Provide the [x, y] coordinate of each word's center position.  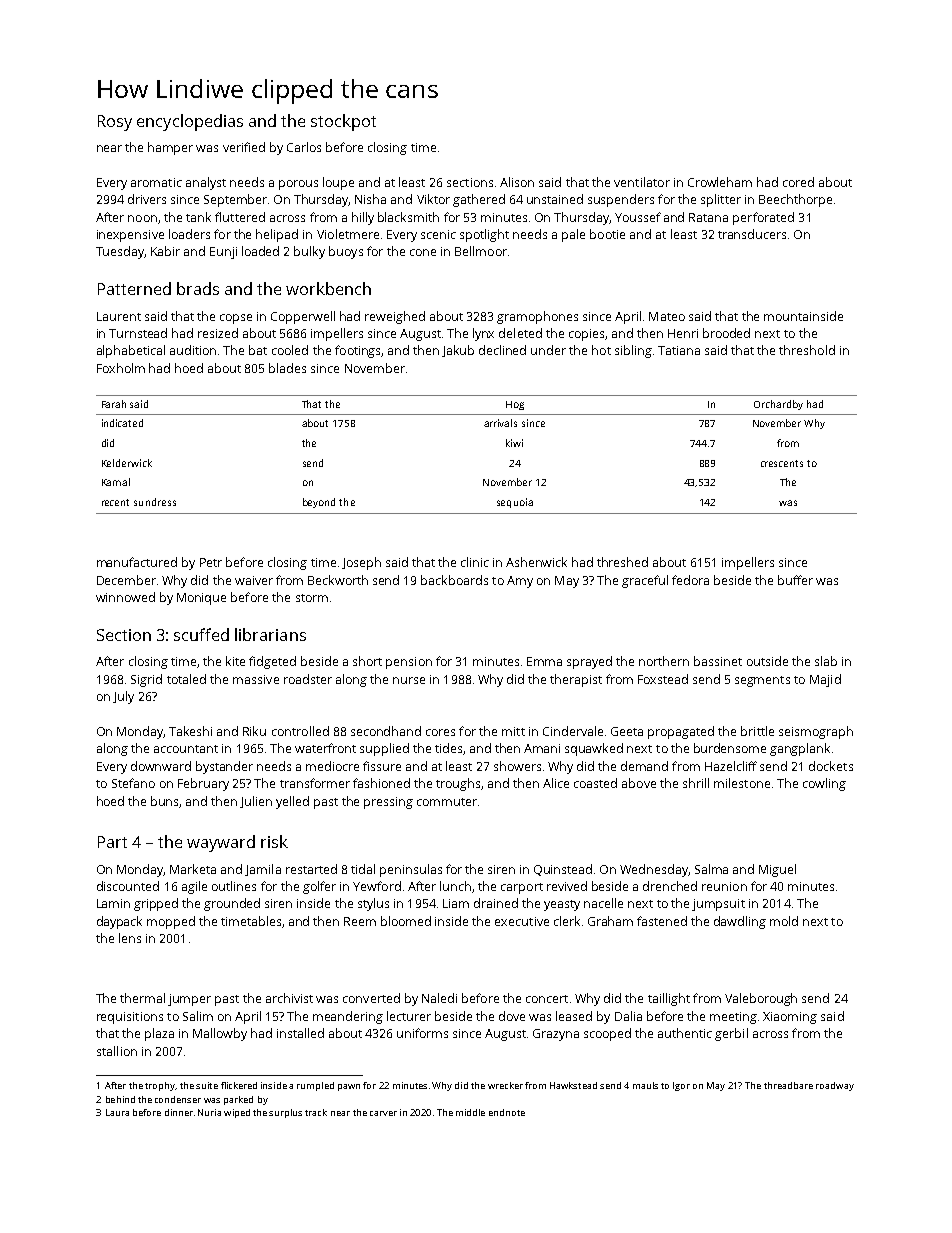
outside [767, 661]
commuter [447, 802]
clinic [475, 562]
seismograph [816, 732]
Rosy [115, 123]
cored [798, 182]
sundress [155, 502]
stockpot [343, 122]
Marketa [193, 869]
